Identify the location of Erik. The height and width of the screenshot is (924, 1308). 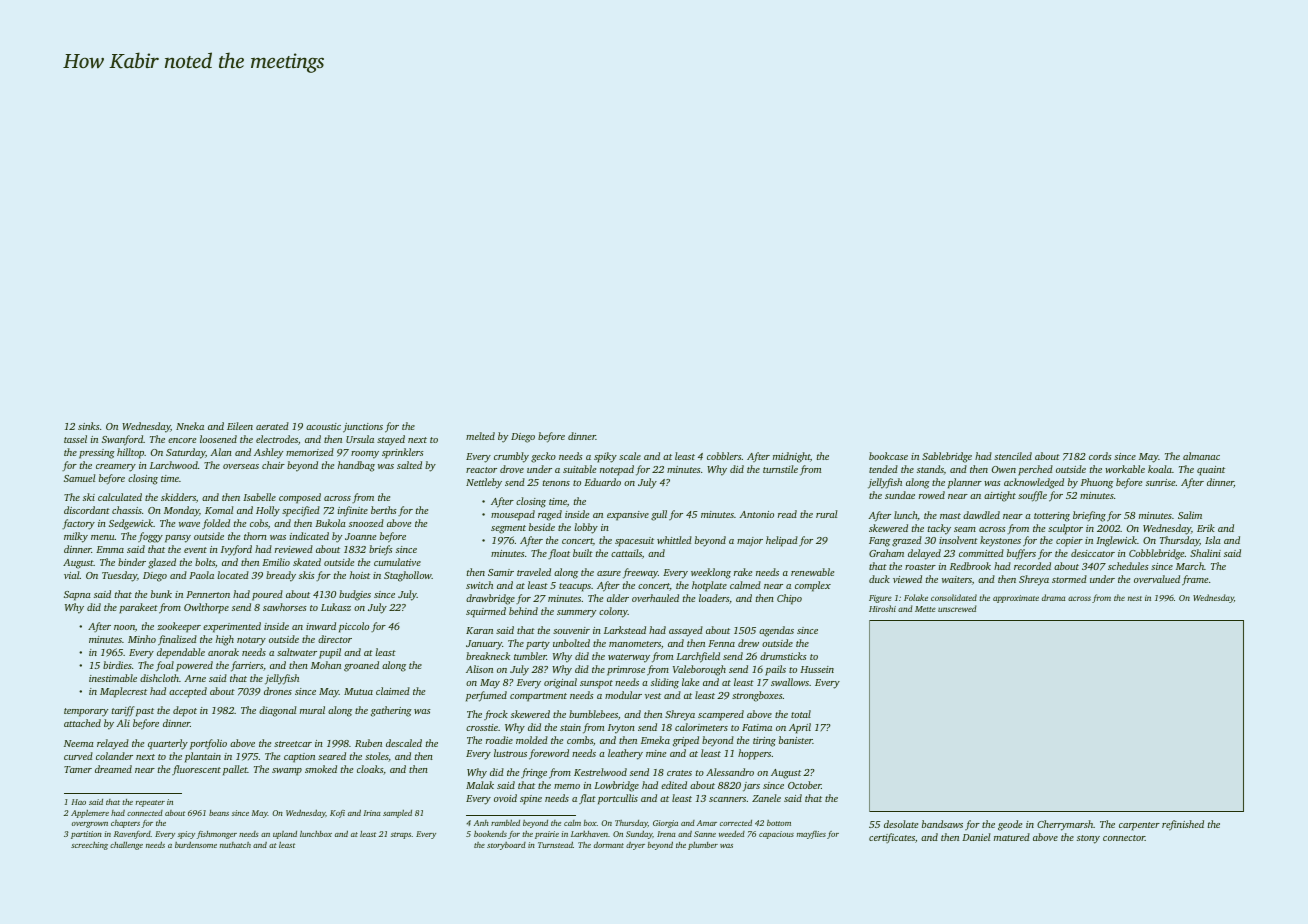
(1206, 528).
